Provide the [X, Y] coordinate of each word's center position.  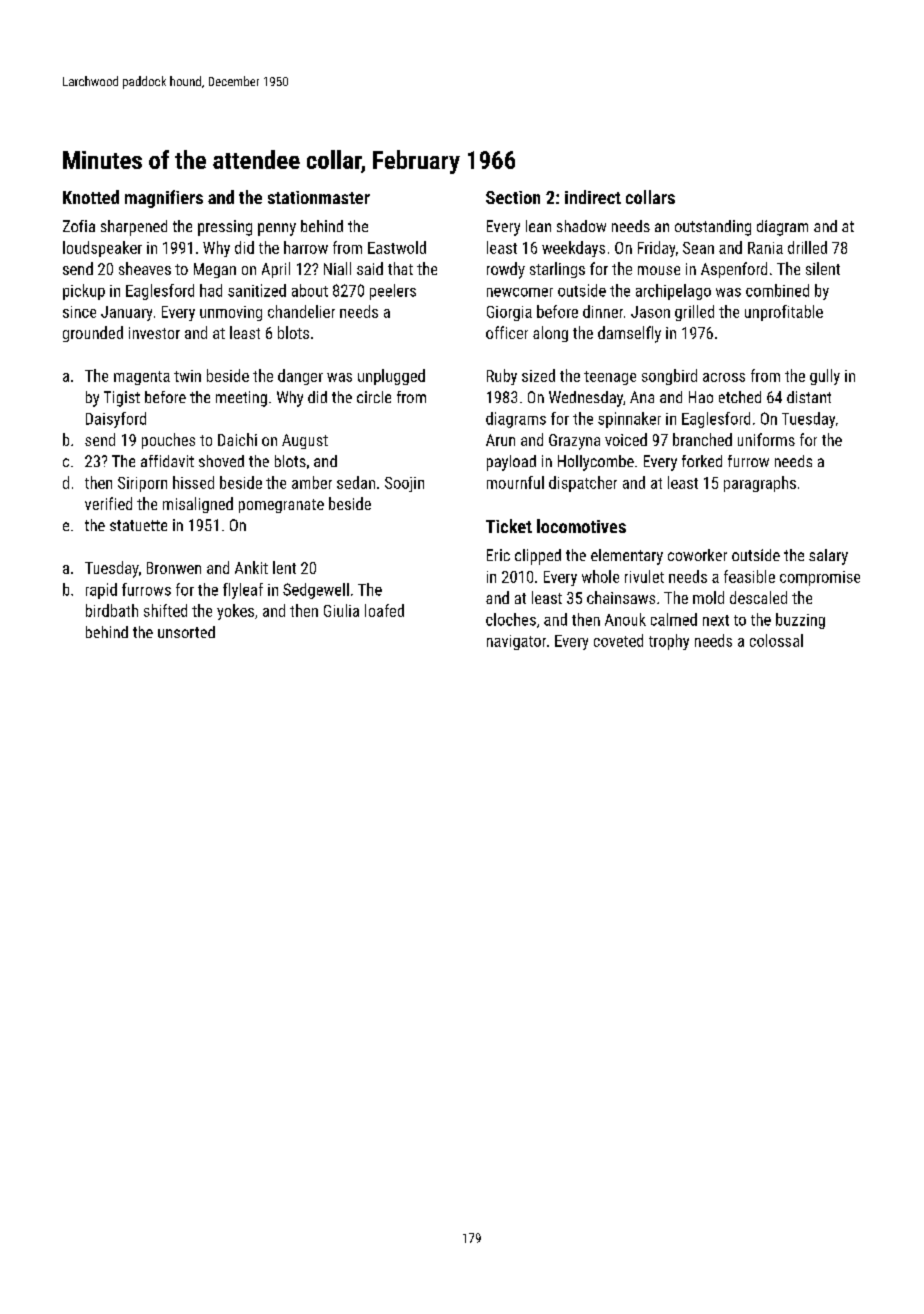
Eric [498, 555]
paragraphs [760, 484]
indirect [593, 197]
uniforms [766, 439]
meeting [241, 399]
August [305, 441]
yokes [235, 612]
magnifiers [164, 199]
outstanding [713, 228]
